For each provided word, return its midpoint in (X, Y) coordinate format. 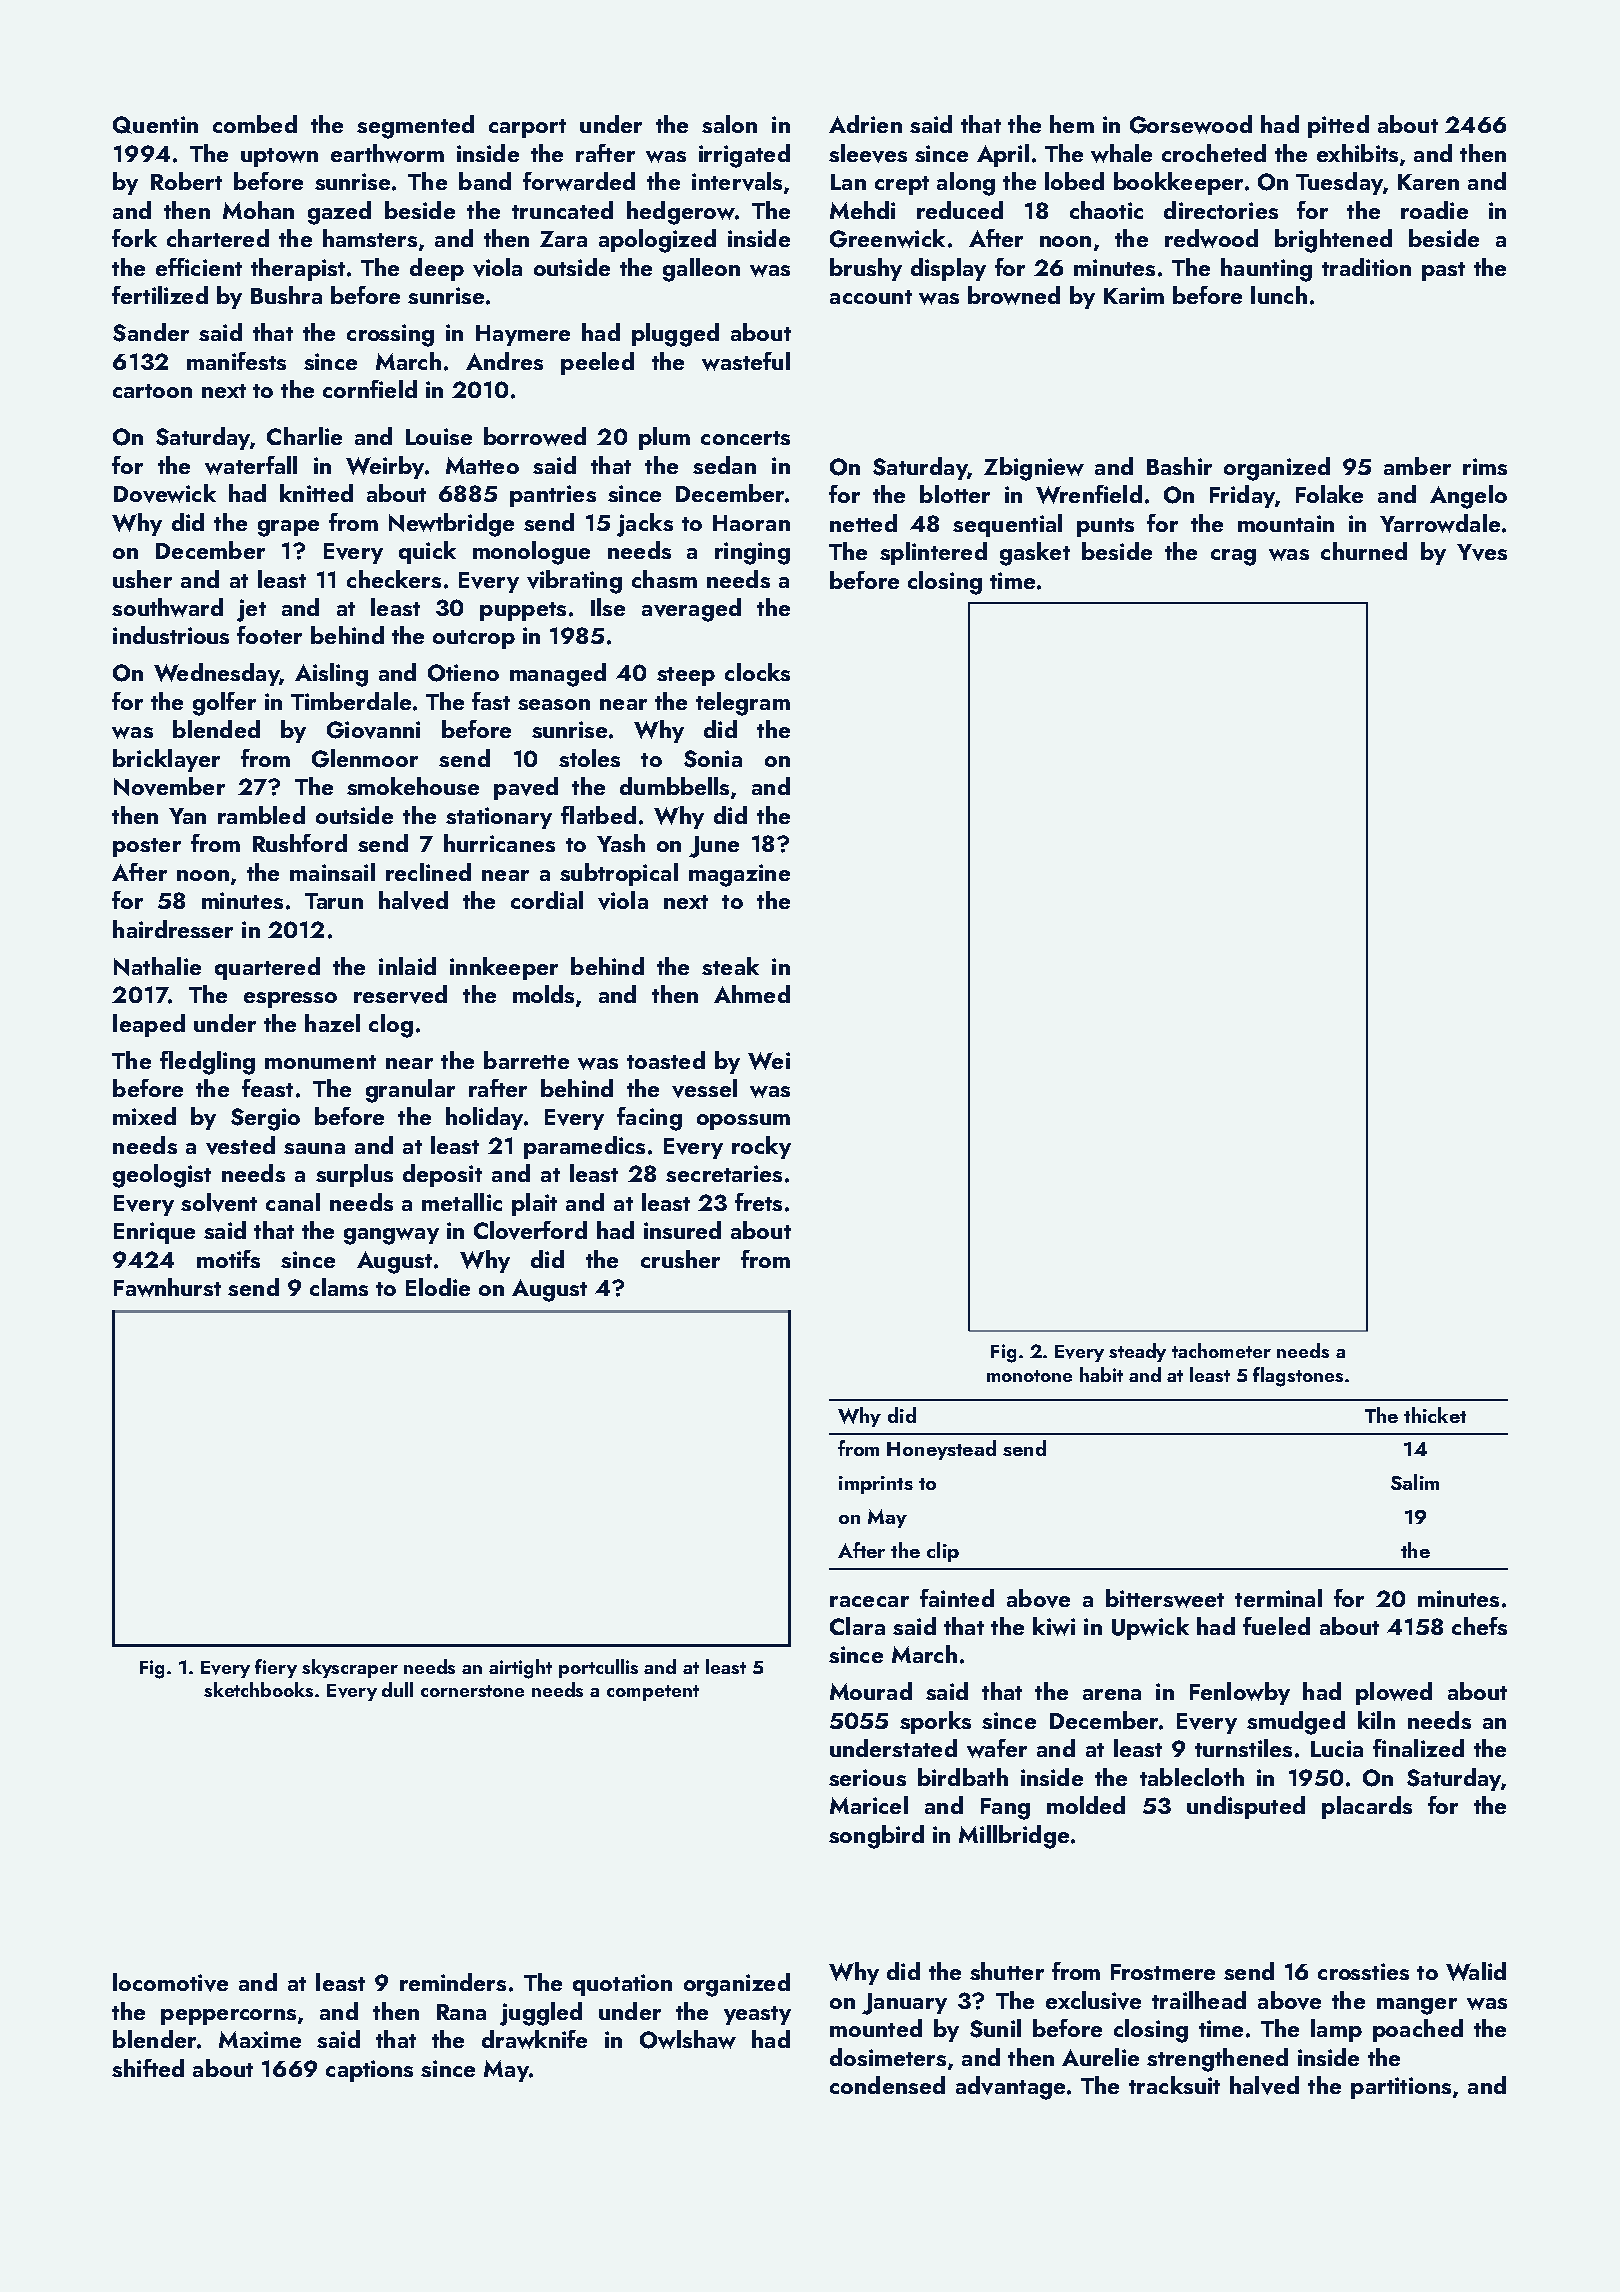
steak (730, 966)
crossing (390, 335)
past (1443, 271)
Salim (1415, 1482)
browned (1014, 295)
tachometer (1221, 1350)
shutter (1007, 1971)
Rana (461, 2012)
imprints (876, 1485)
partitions (1401, 2088)
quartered (267, 968)
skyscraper (350, 1668)
